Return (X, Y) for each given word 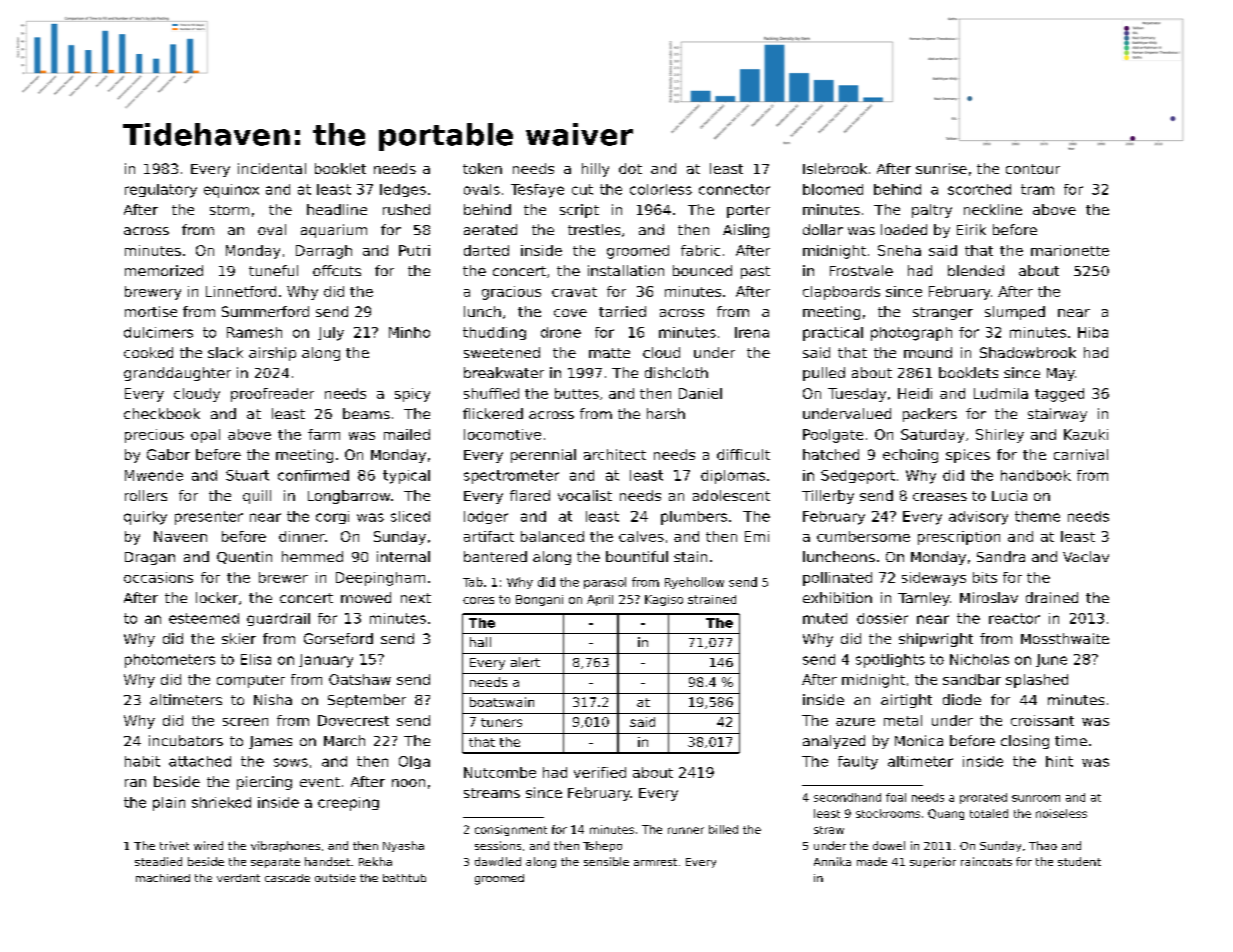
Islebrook (835, 168)
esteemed (204, 618)
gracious (511, 293)
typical (406, 477)
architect (615, 454)
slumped (1015, 313)
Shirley (1000, 436)
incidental (272, 168)
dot (630, 168)
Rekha (375, 861)
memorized (164, 270)
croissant (1042, 720)
